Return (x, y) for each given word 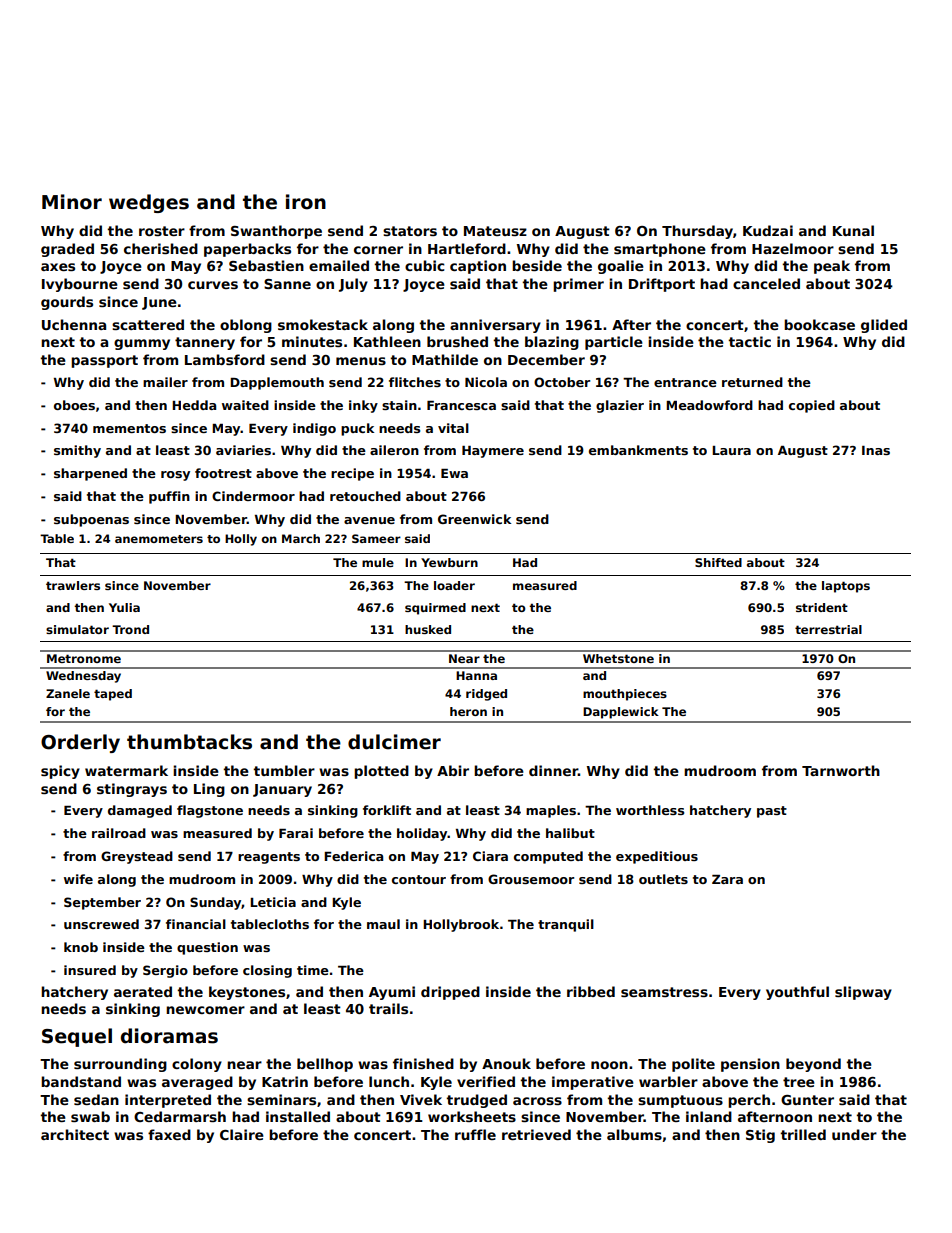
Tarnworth (841, 770)
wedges (149, 203)
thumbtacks (189, 742)
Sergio (165, 971)
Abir (453, 770)
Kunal (853, 230)
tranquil (566, 925)
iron (306, 202)
